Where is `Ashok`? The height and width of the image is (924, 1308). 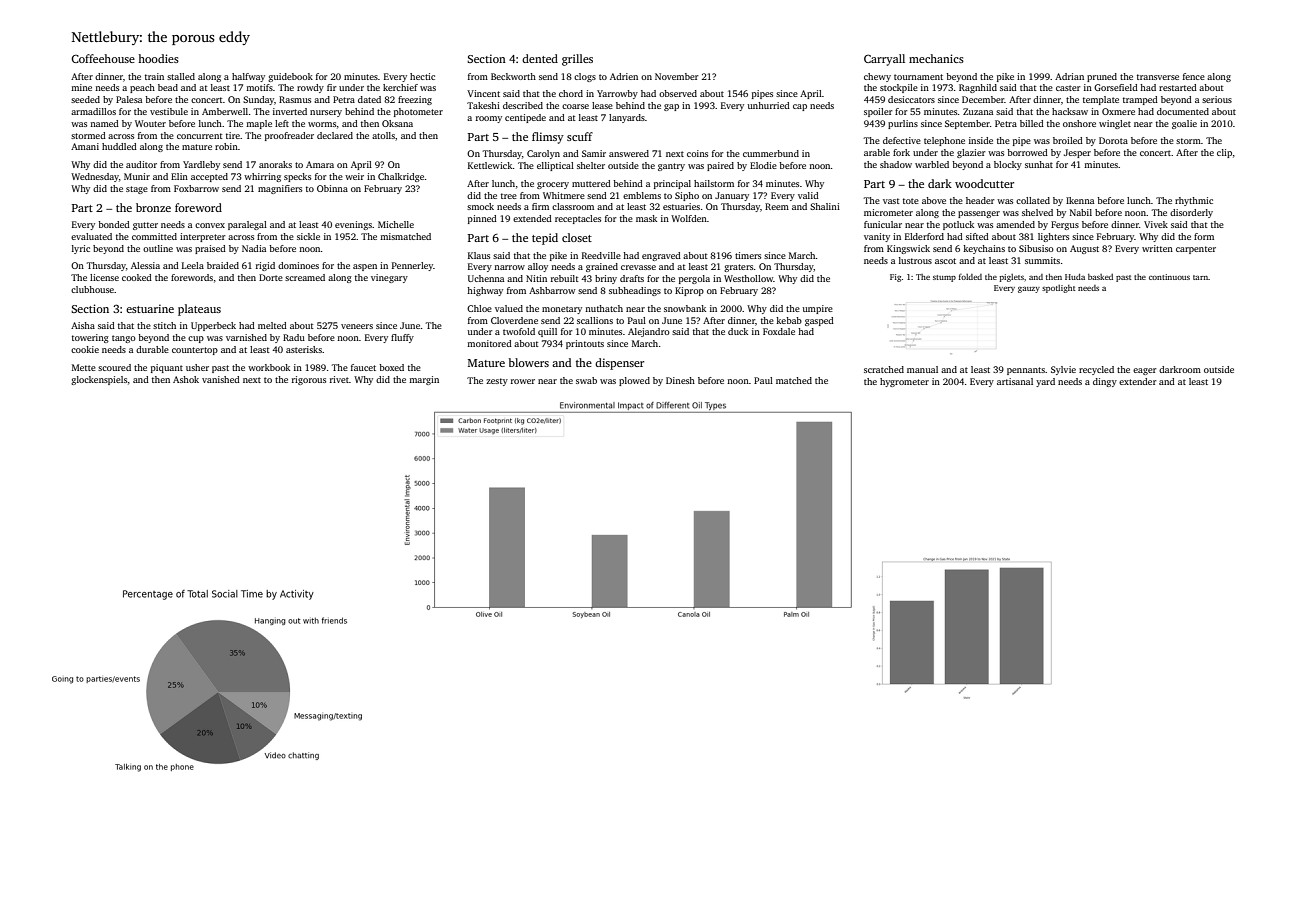 Ashok is located at coordinates (186, 379).
